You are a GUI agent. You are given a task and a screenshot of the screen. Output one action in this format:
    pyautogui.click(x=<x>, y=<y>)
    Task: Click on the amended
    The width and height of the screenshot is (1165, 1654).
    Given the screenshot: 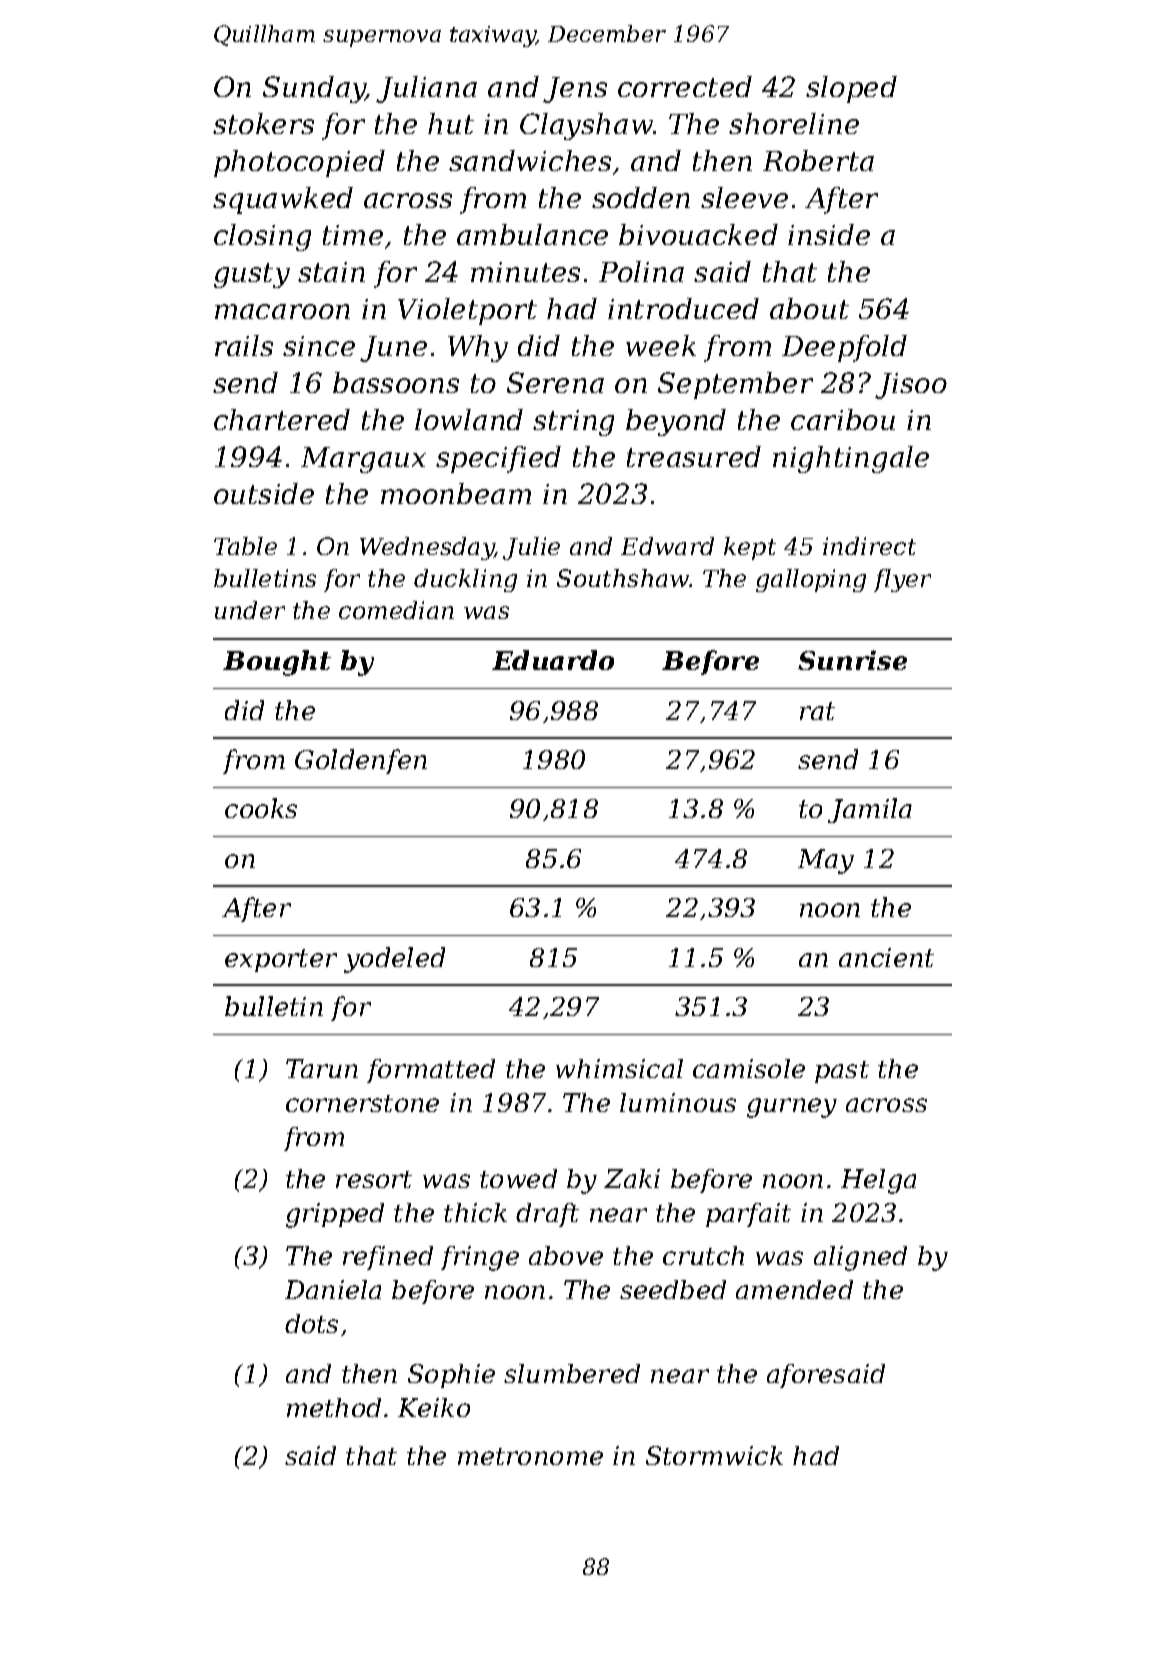 What is the action you would take?
    pyautogui.click(x=794, y=1289)
